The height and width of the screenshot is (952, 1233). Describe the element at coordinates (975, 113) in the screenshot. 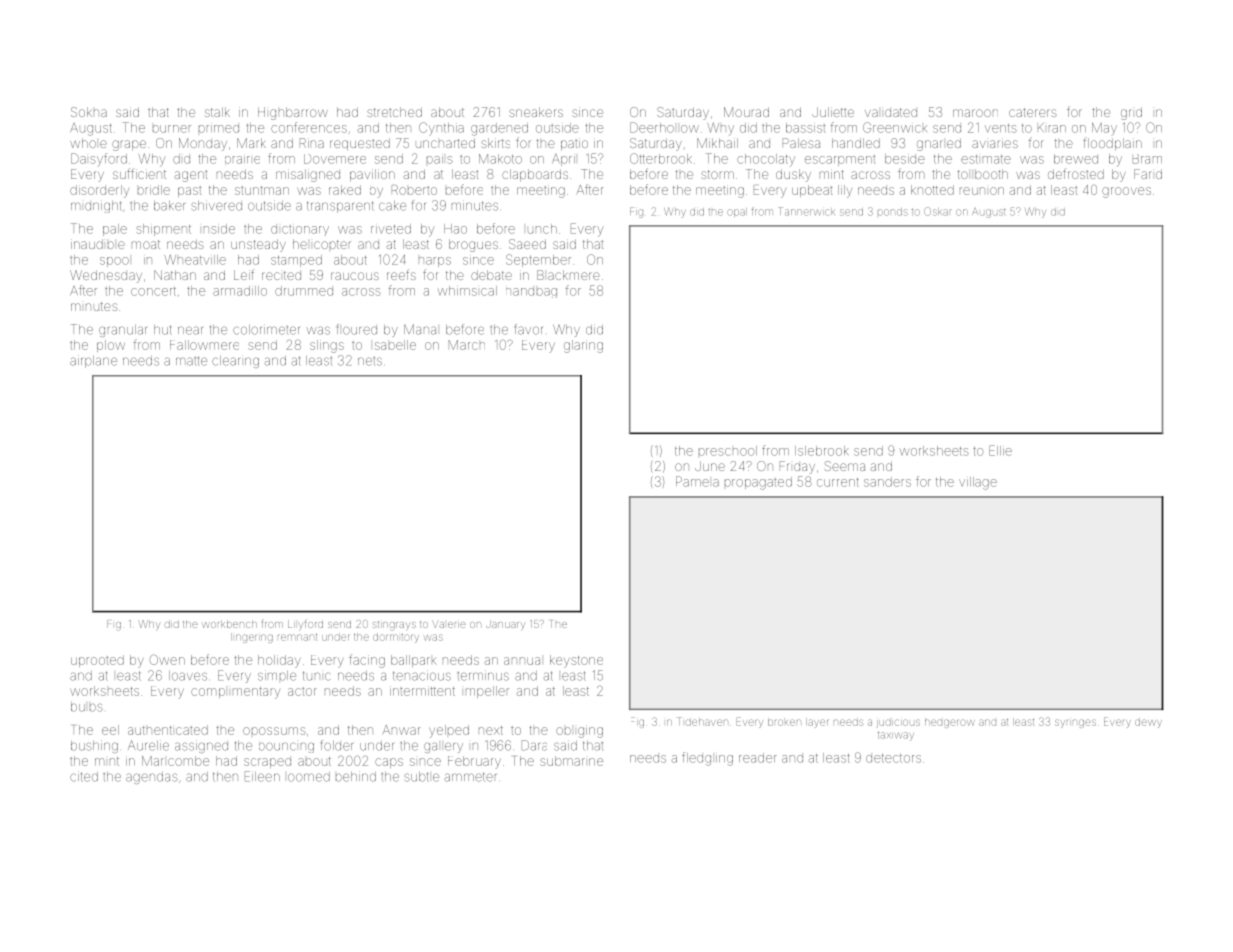

I see `maroon` at that location.
